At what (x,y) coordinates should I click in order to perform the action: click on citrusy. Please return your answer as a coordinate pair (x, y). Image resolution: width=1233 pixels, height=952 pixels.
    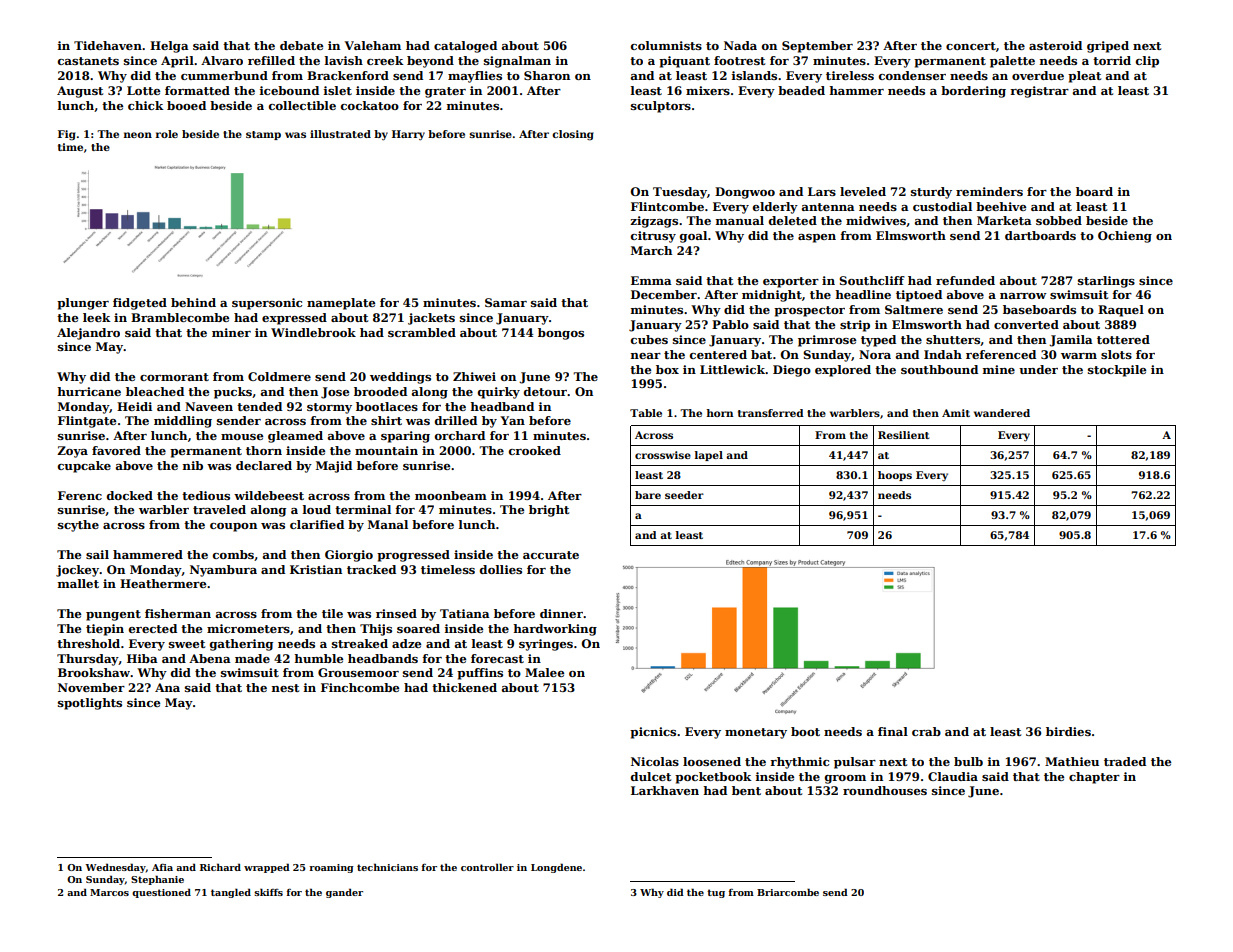
    Looking at the image, I should click on (653, 237).
